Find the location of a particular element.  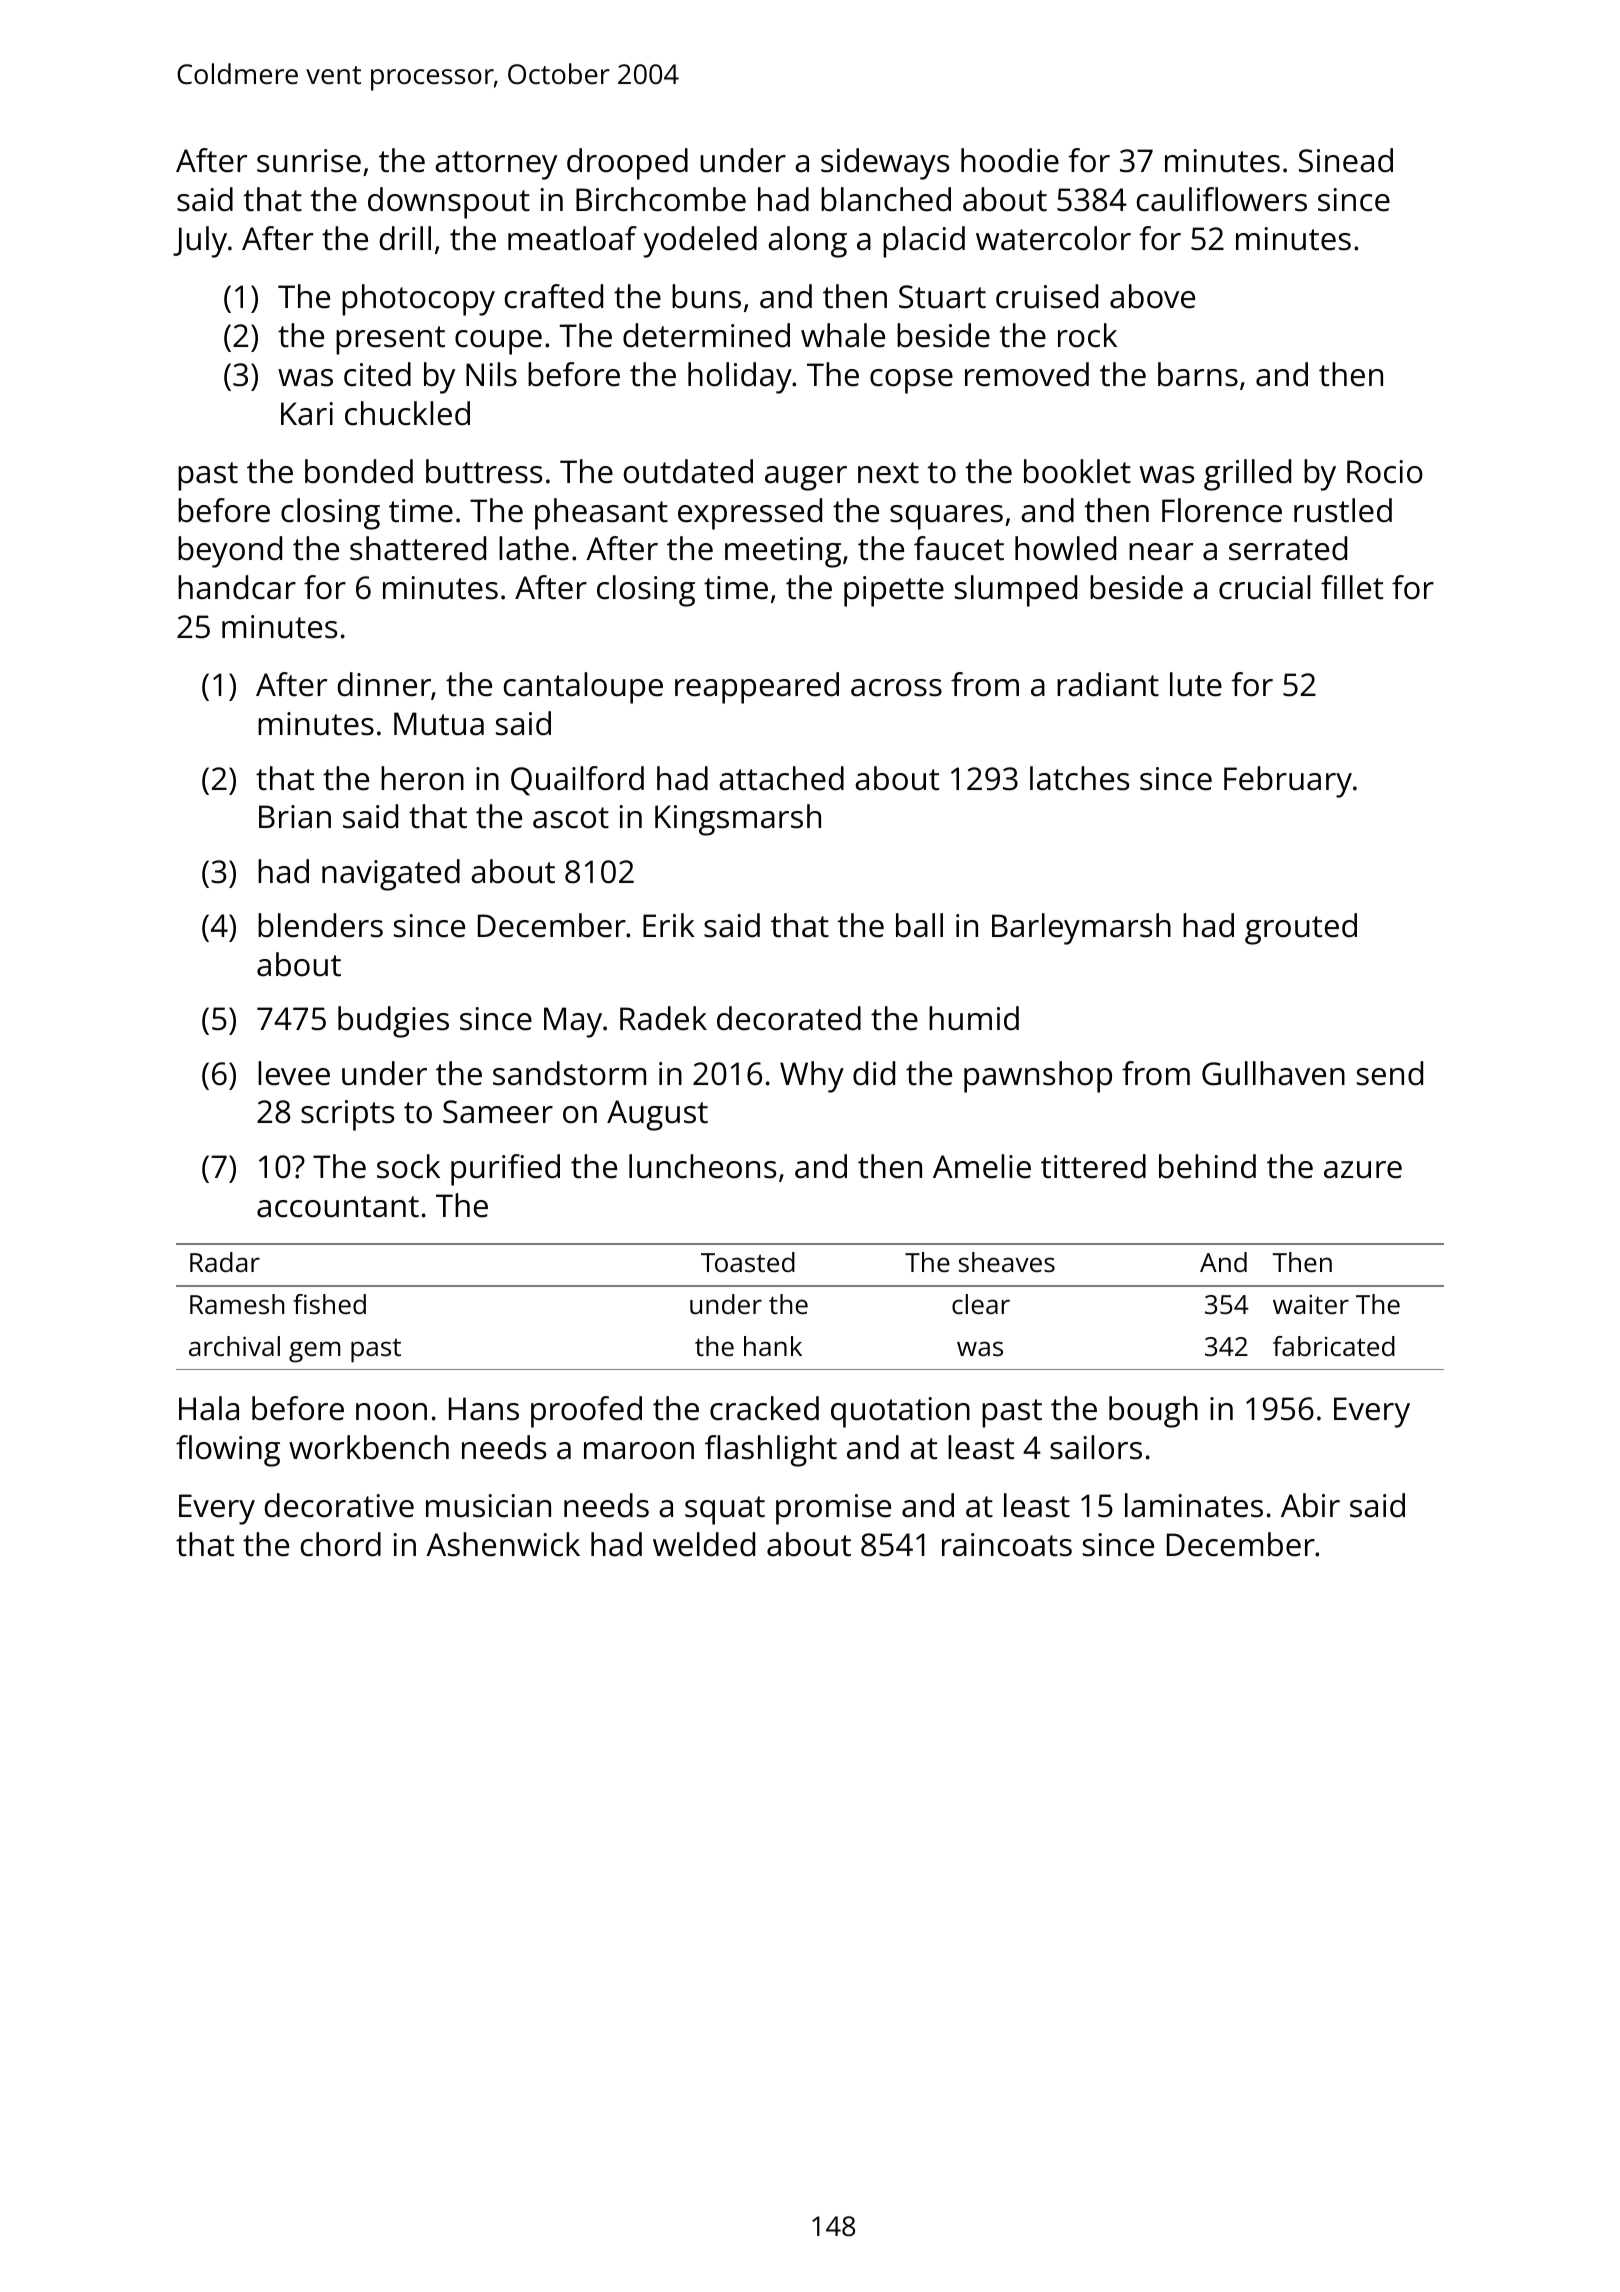

sunrise is located at coordinates (309, 161).
